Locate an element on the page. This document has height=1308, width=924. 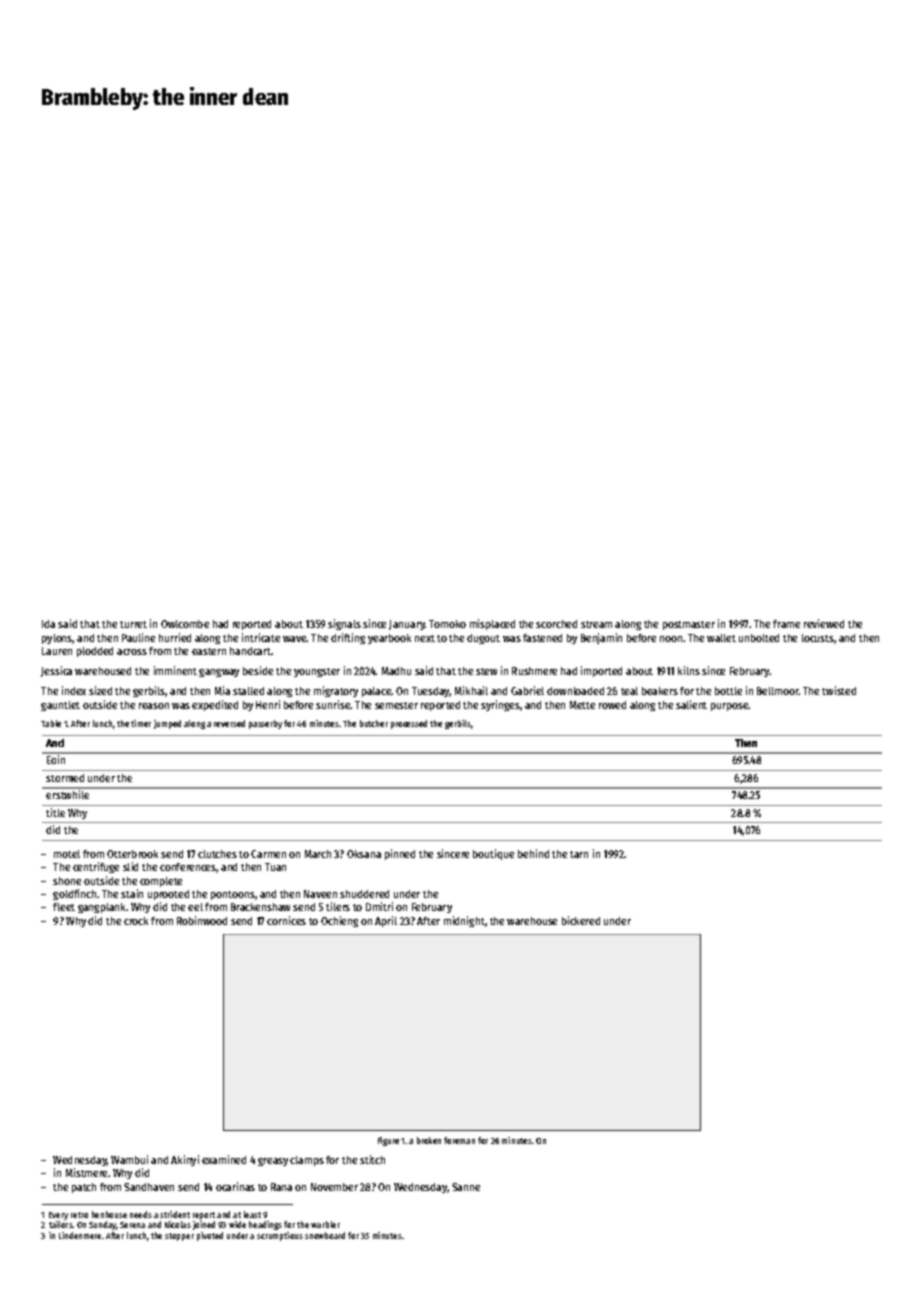
Sanne is located at coordinates (466, 1187).
